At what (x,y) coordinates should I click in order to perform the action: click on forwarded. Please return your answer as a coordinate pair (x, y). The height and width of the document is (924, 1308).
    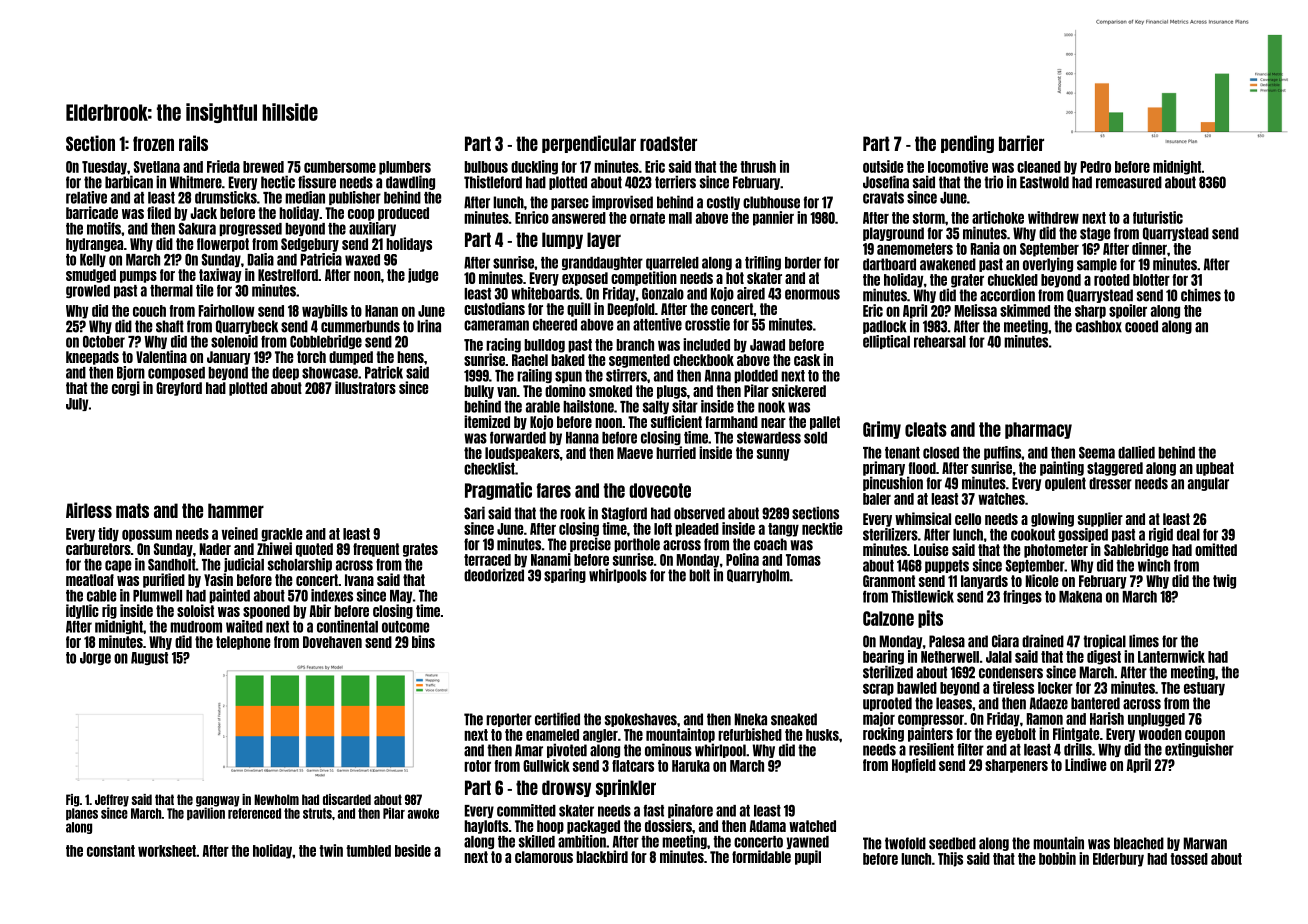
    Looking at the image, I should click on (518, 438).
